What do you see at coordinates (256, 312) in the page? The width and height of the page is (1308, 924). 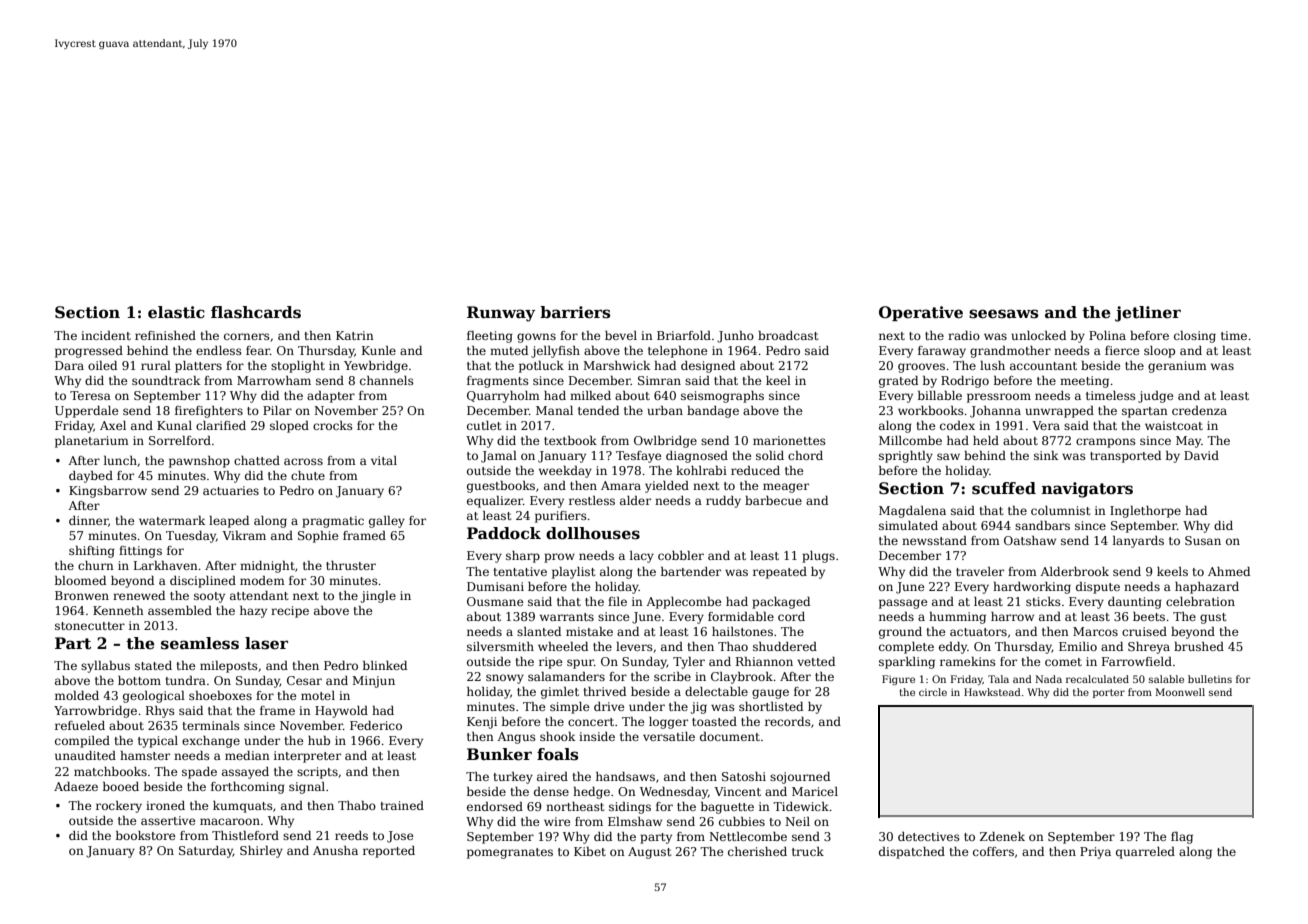 I see `flashcards` at bounding box center [256, 312].
